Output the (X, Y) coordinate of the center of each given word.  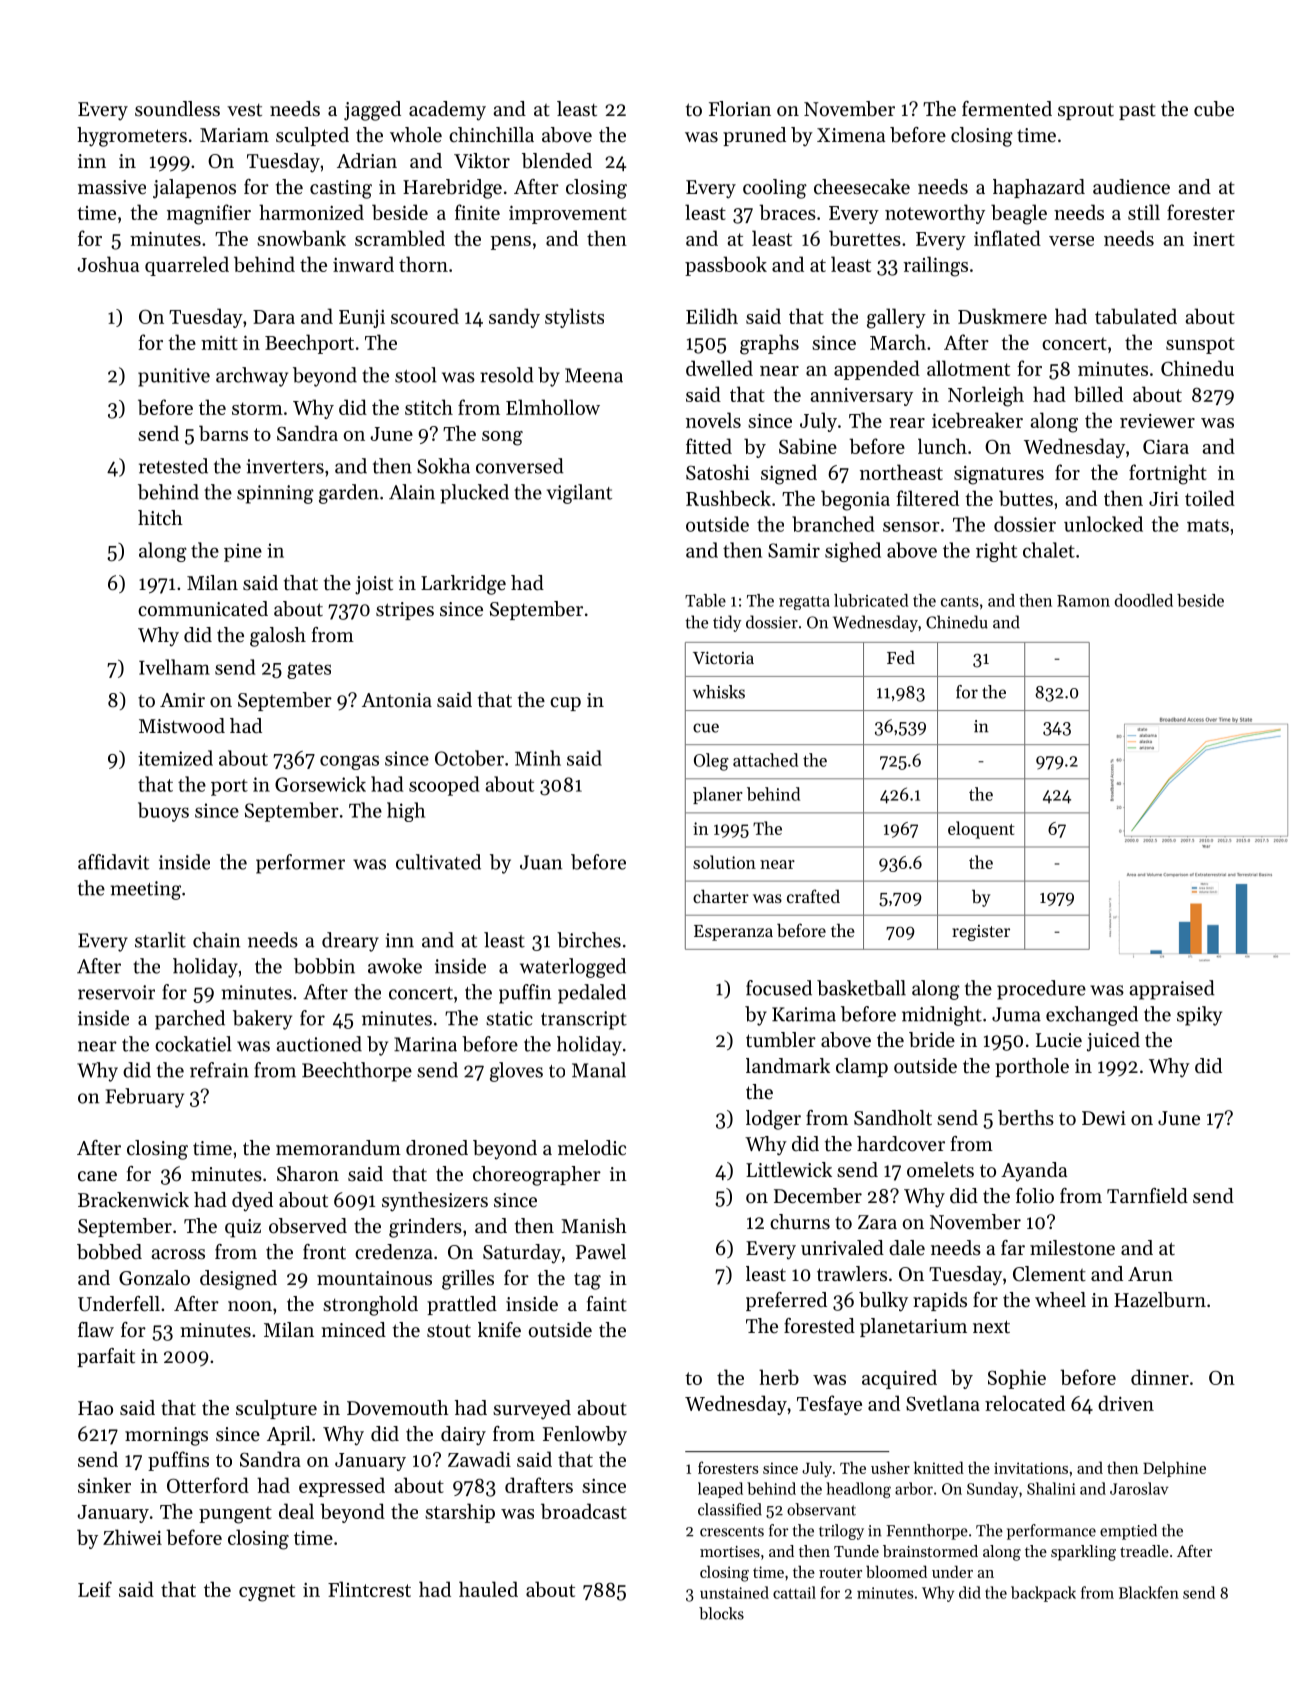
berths (1026, 1118)
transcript (584, 1020)
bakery (262, 1020)
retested (173, 466)
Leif (95, 1589)
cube (1214, 109)
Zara (877, 1222)
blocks (721, 1613)
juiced (1113, 1042)
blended (557, 161)
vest (244, 110)
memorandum (338, 1147)
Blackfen (1149, 1592)
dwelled (719, 368)
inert (1214, 239)
